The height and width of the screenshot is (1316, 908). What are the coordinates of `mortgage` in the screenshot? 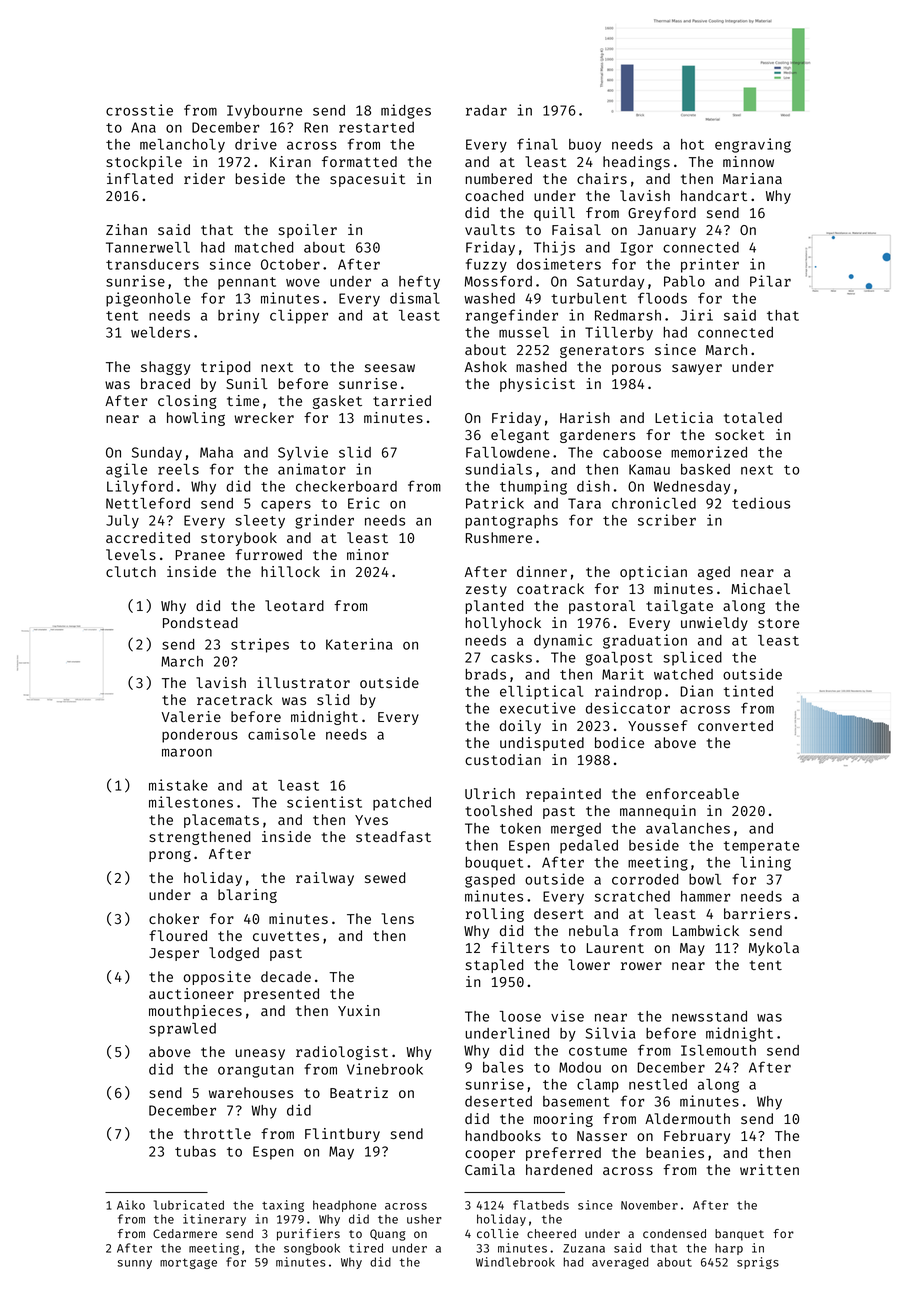 It's located at (188, 1263).
